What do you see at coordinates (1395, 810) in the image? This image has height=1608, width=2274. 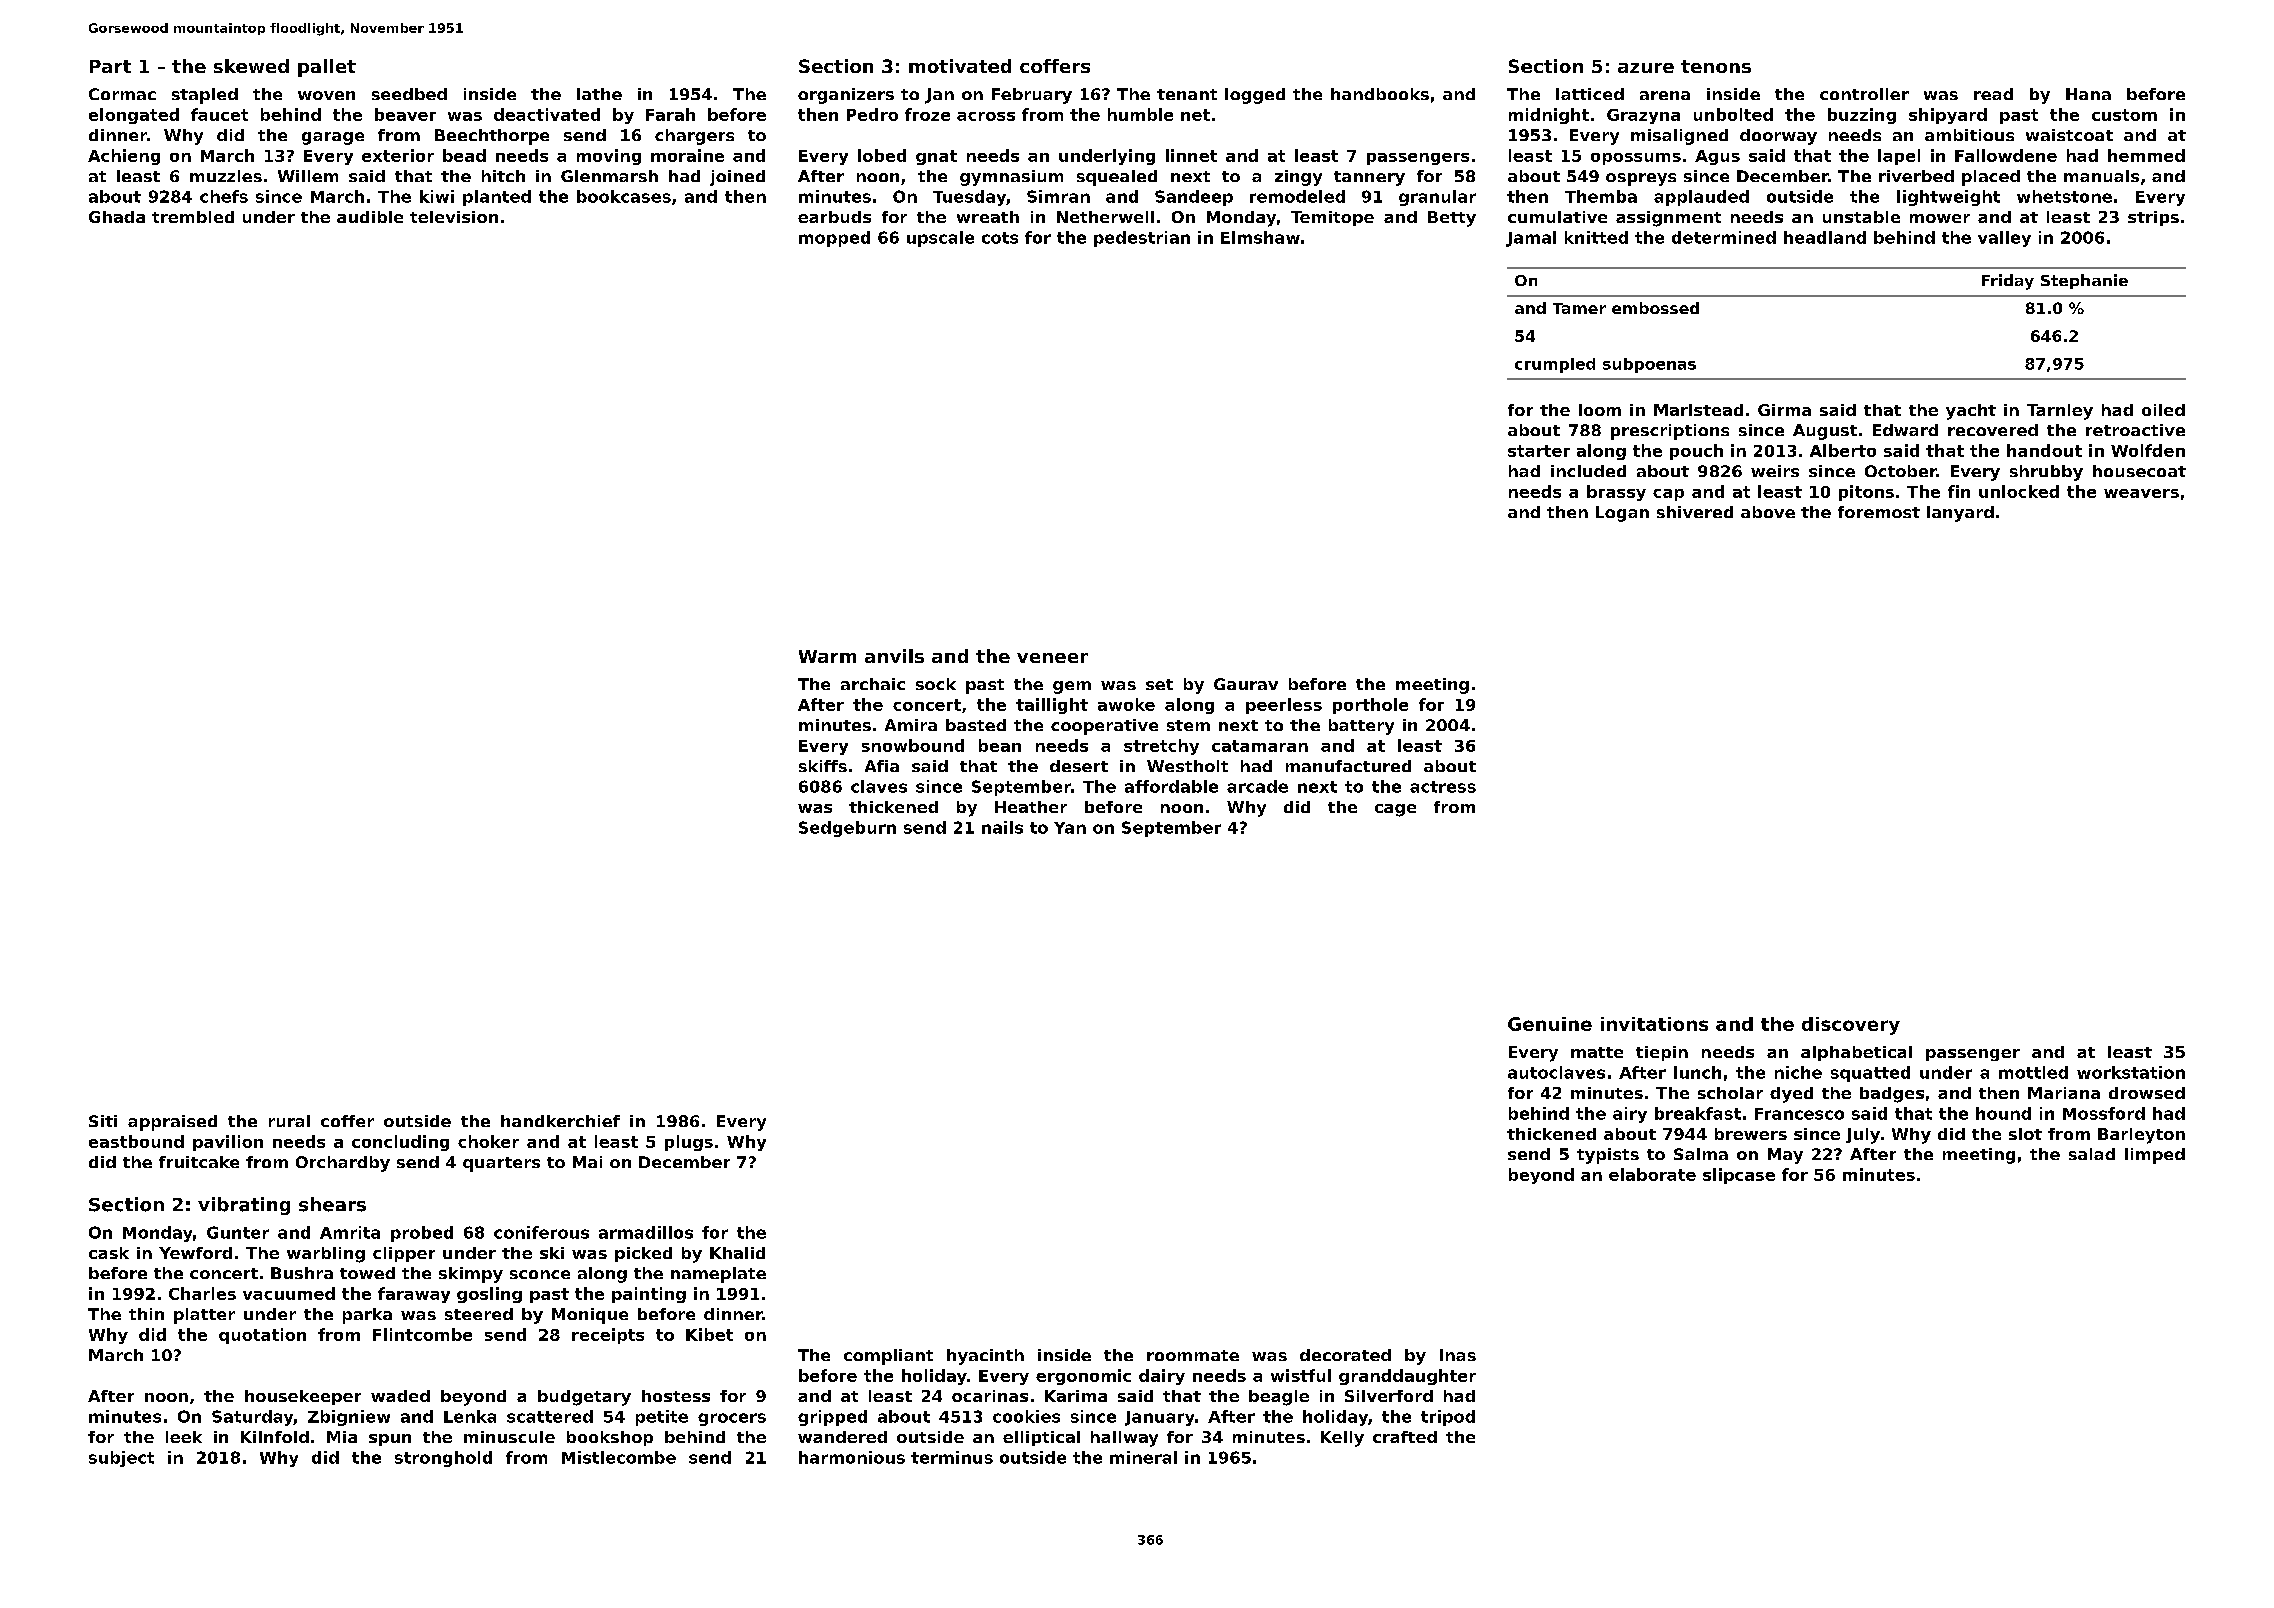 I see `cage` at bounding box center [1395, 810].
